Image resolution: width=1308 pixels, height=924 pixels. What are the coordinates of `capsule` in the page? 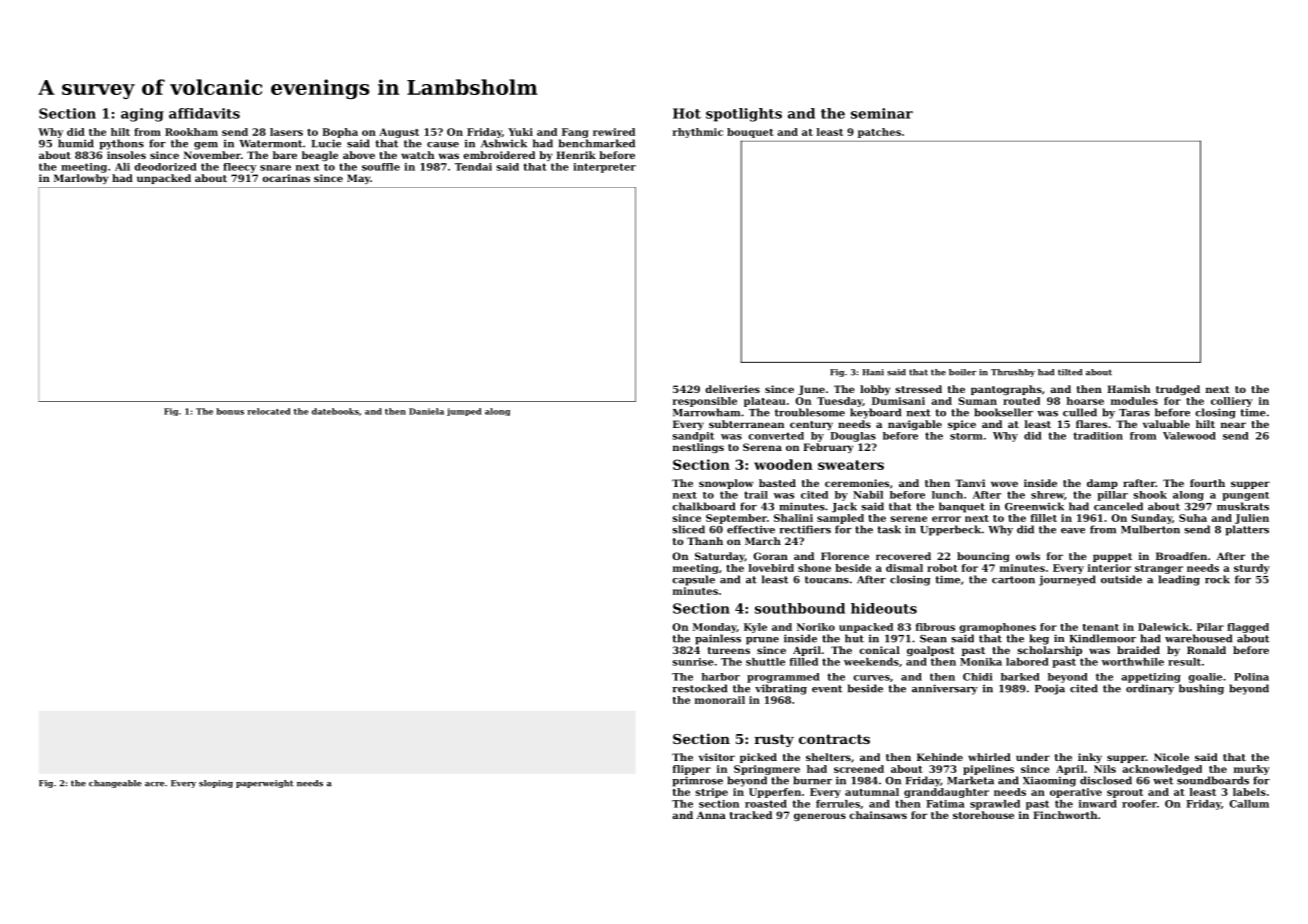 It's located at (693, 580).
